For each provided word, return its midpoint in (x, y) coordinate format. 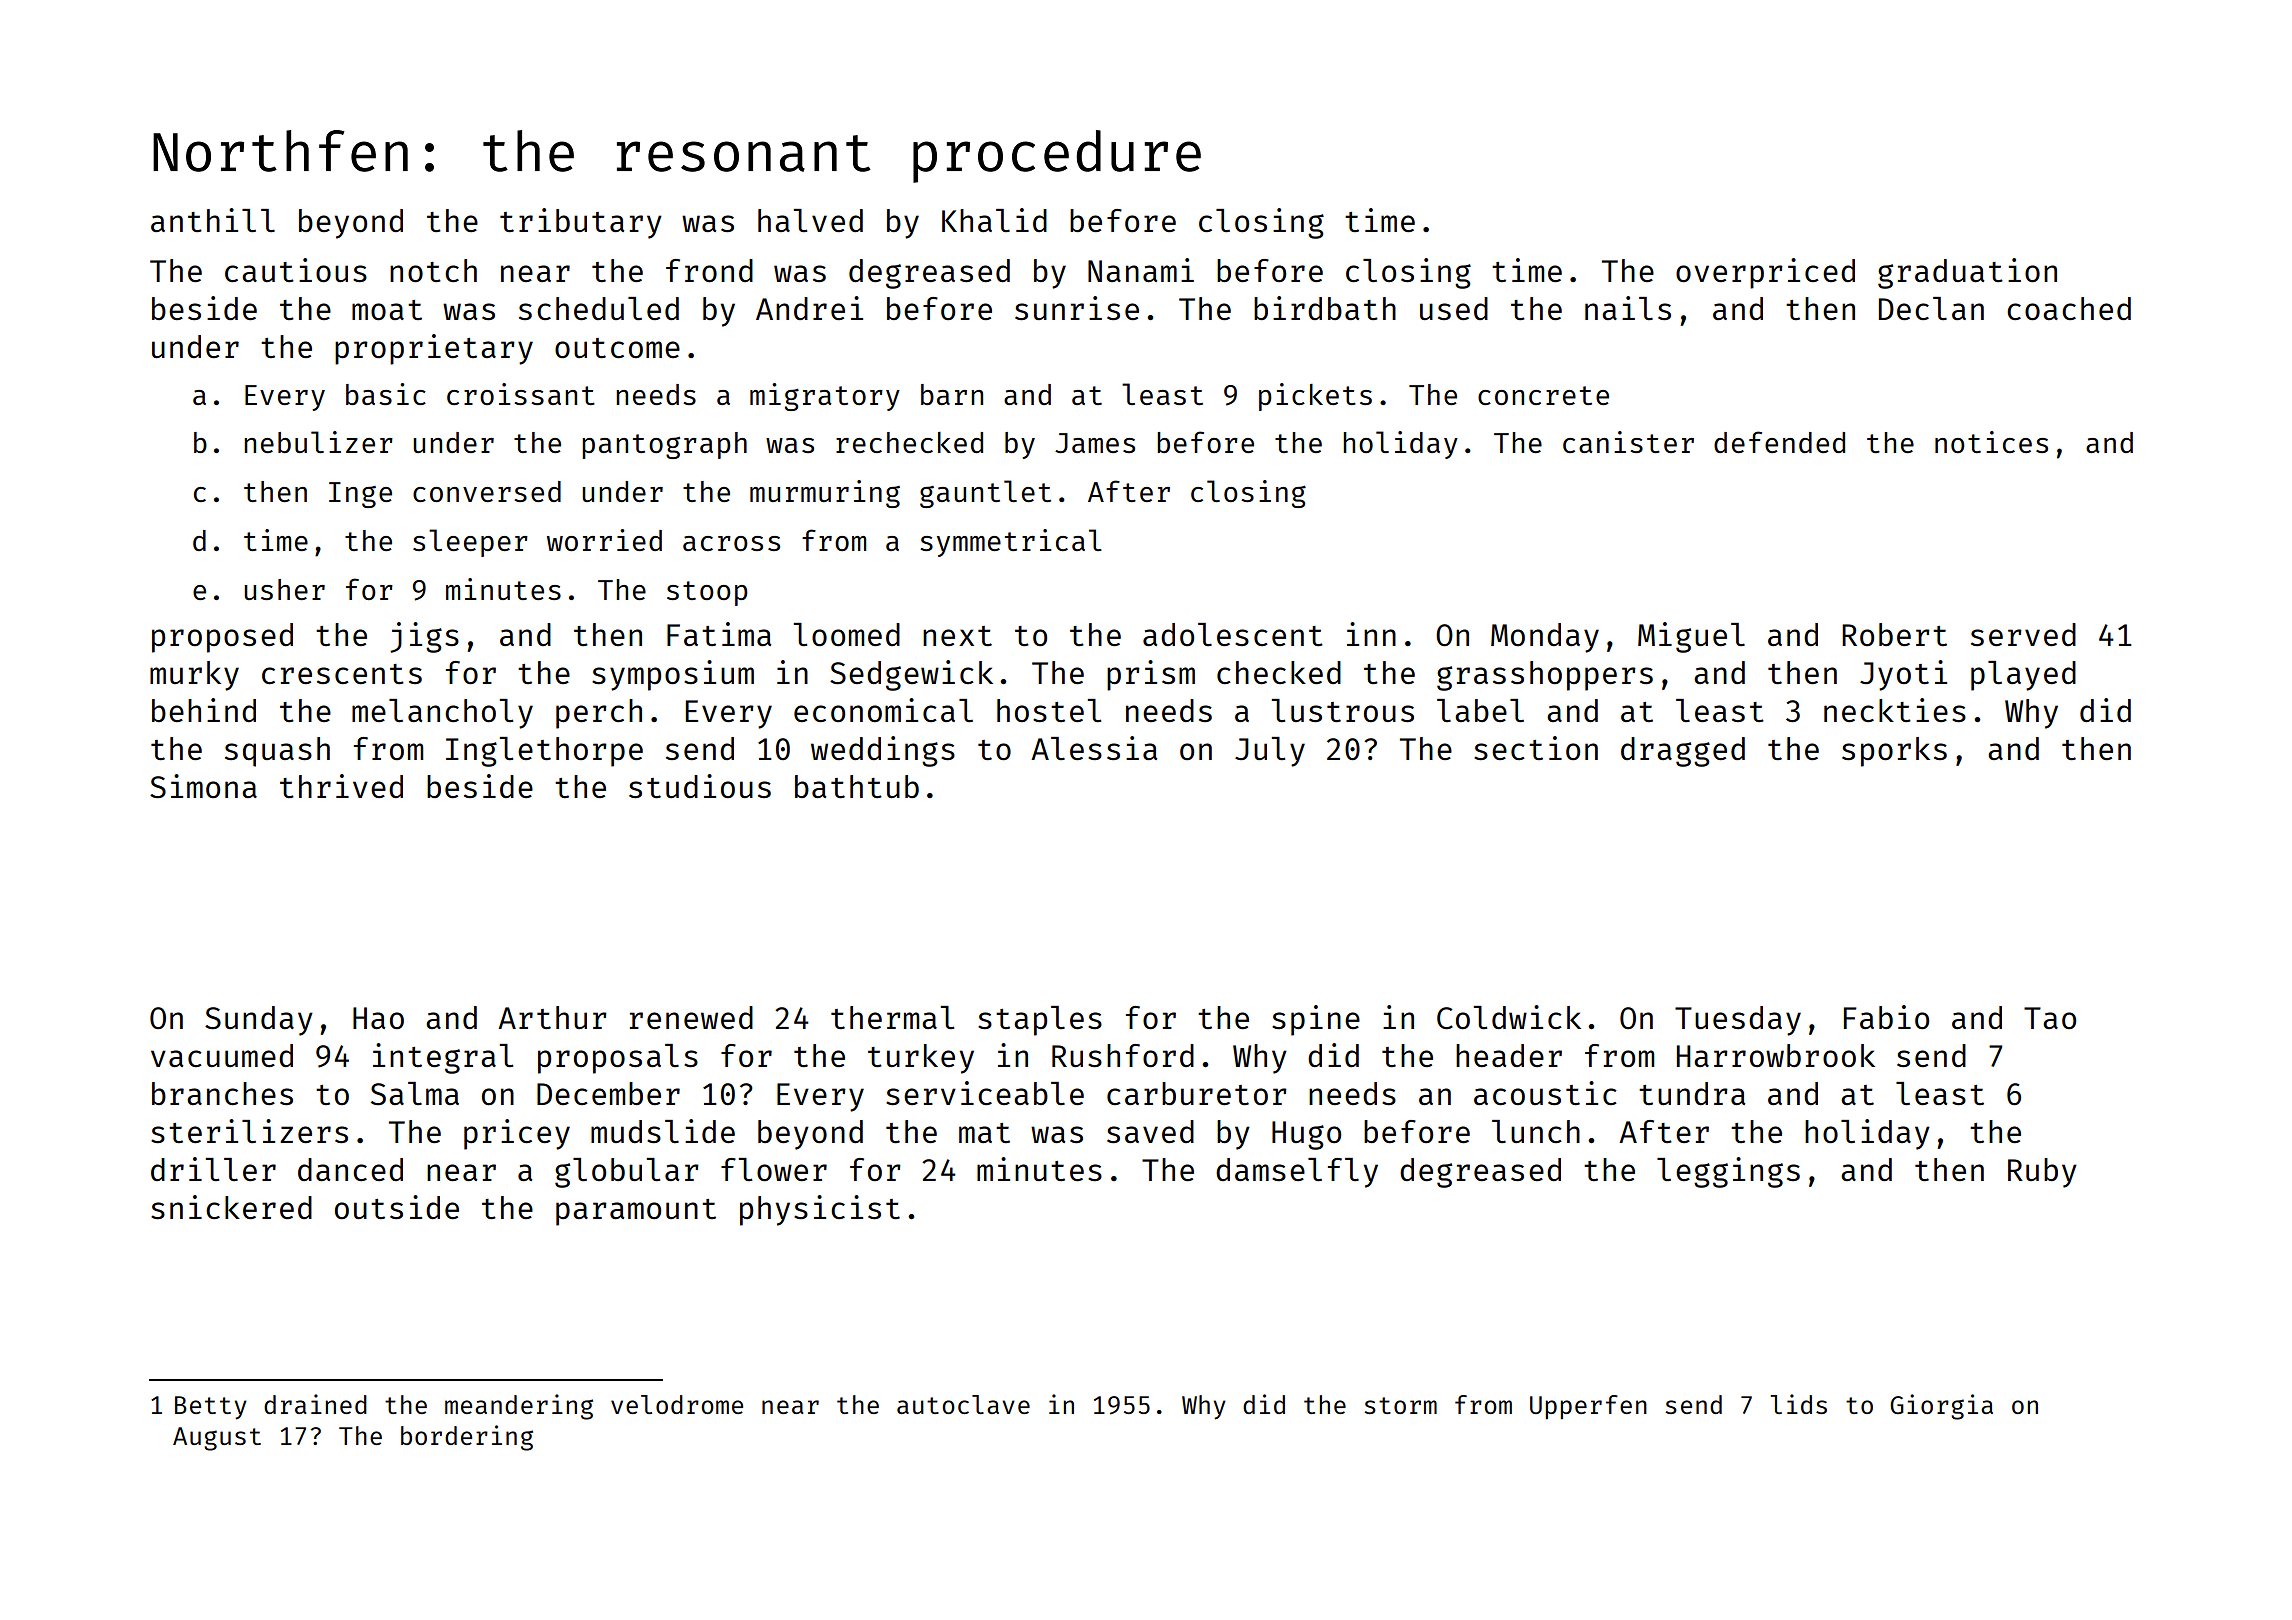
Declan (1931, 308)
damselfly (1297, 1173)
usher (284, 589)
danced (350, 1169)
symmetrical (1011, 543)
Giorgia (1941, 1407)
